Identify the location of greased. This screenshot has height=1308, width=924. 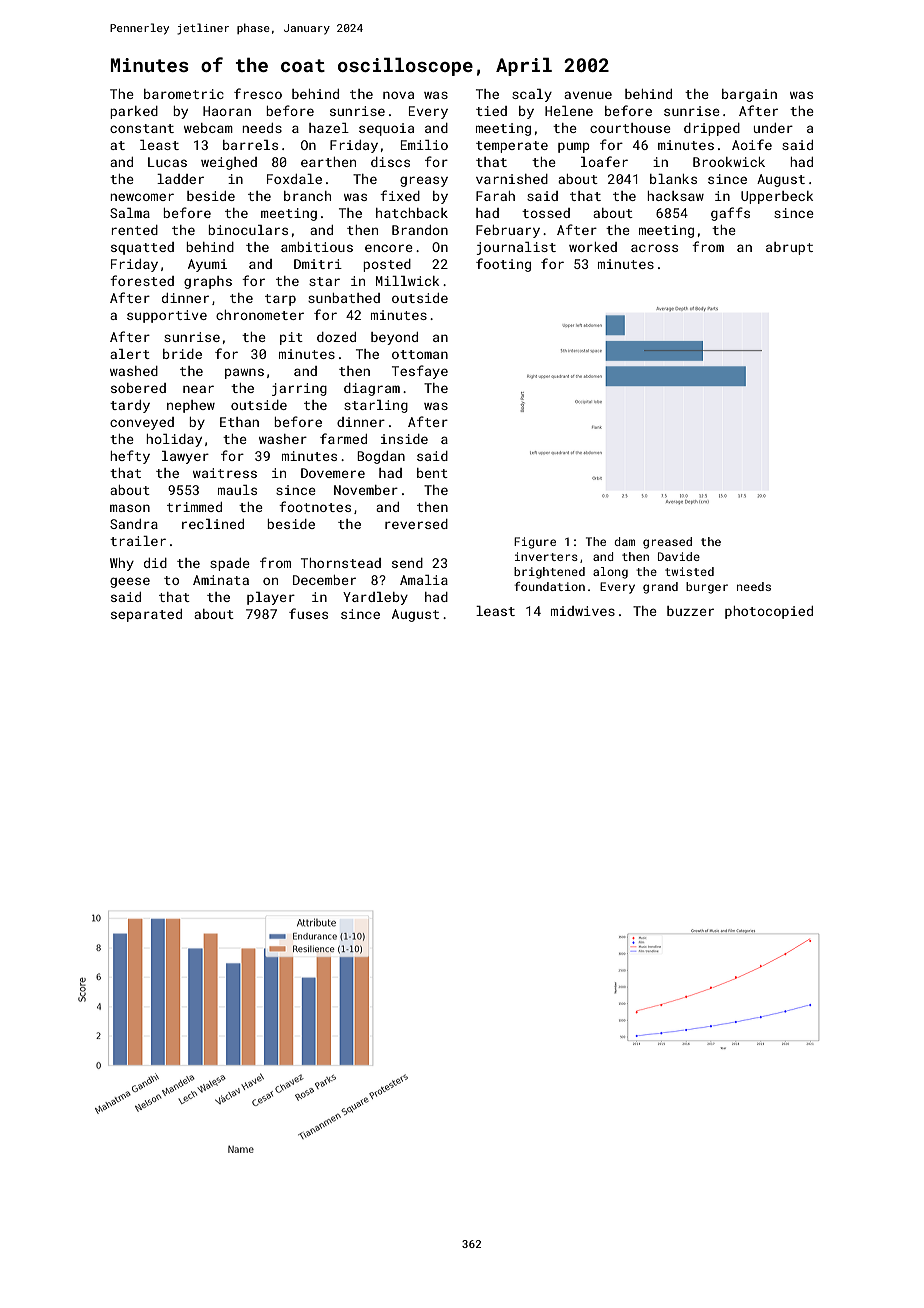
(667, 543).
